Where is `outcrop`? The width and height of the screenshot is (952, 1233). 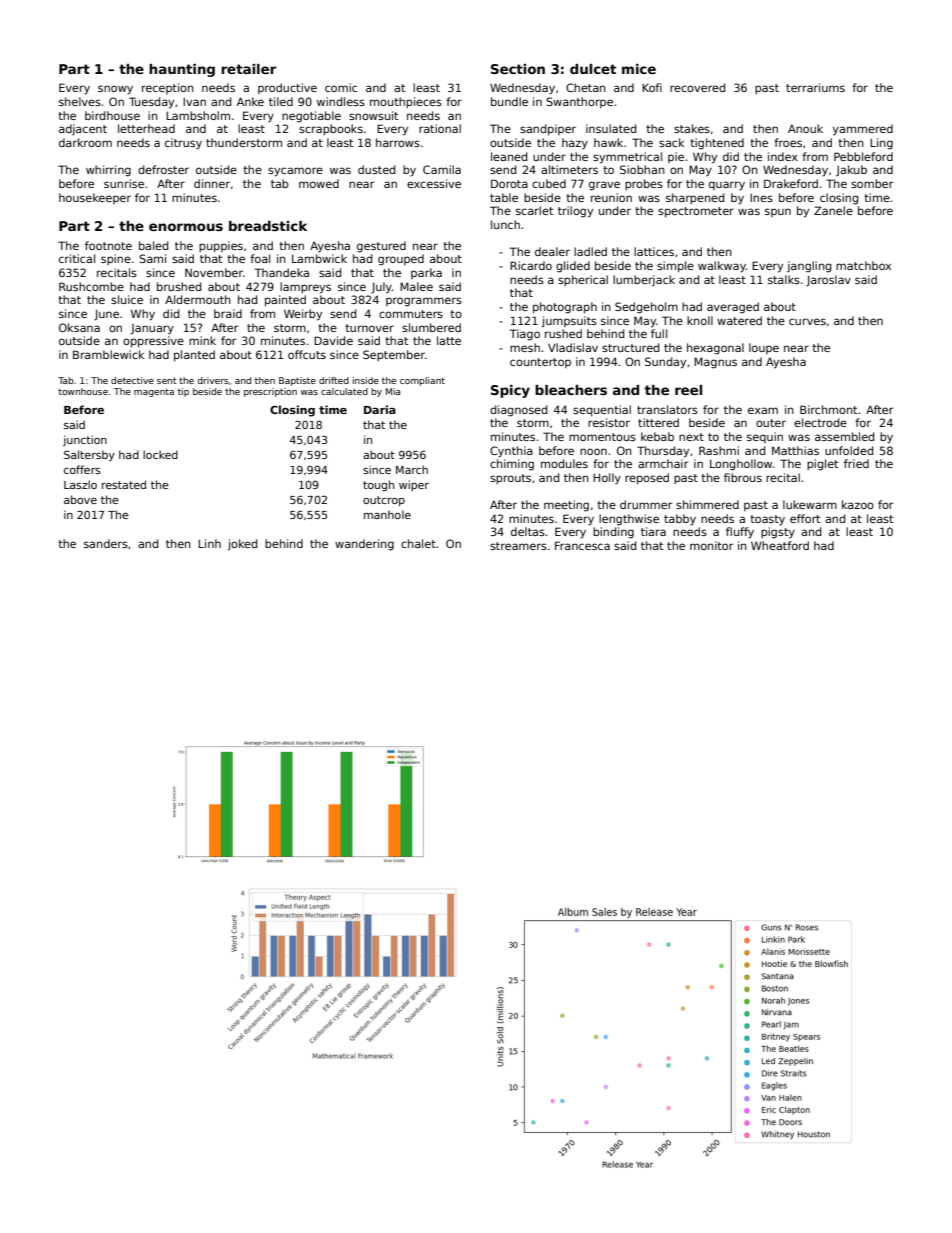
outcrop is located at coordinates (384, 501).
